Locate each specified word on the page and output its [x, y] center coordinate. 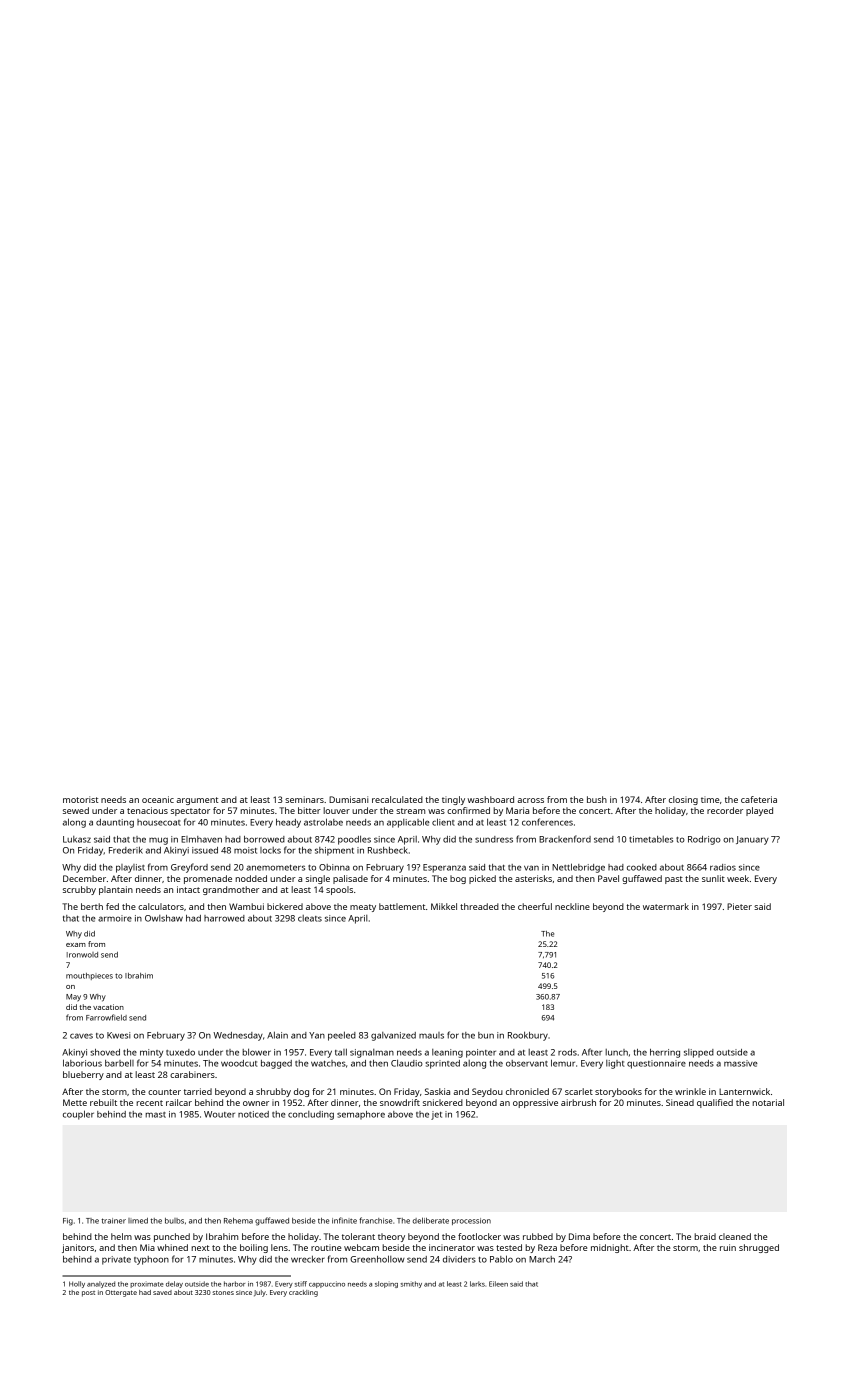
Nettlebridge [578, 868]
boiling [254, 1248]
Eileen [498, 1284]
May [73, 997]
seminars [304, 799]
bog [458, 879]
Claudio [407, 1063]
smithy [411, 1284]
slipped [699, 1053]
